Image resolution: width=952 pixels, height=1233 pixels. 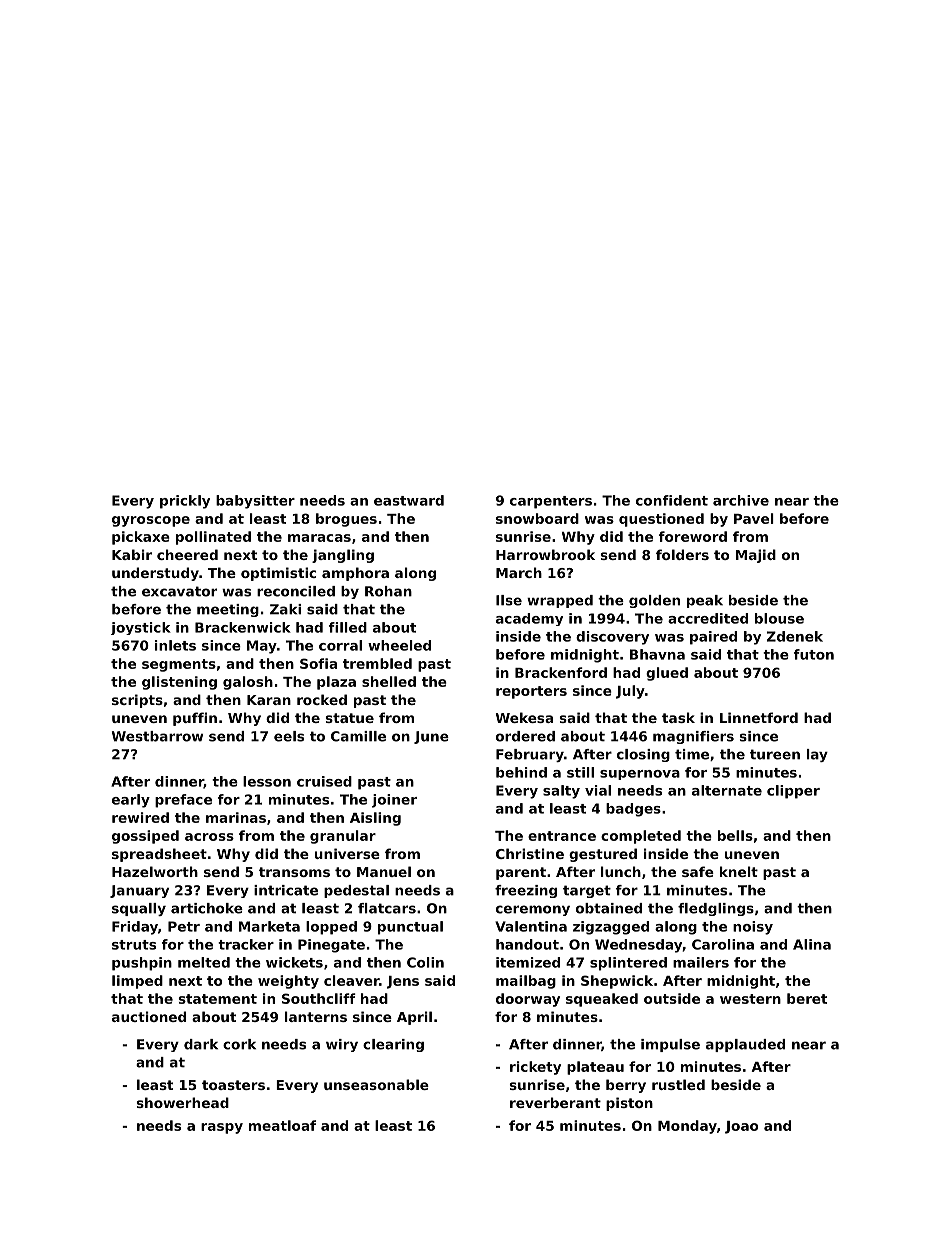 What do you see at coordinates (519, 572) in the image?
I see `March` at bounding box center [519, 572].
